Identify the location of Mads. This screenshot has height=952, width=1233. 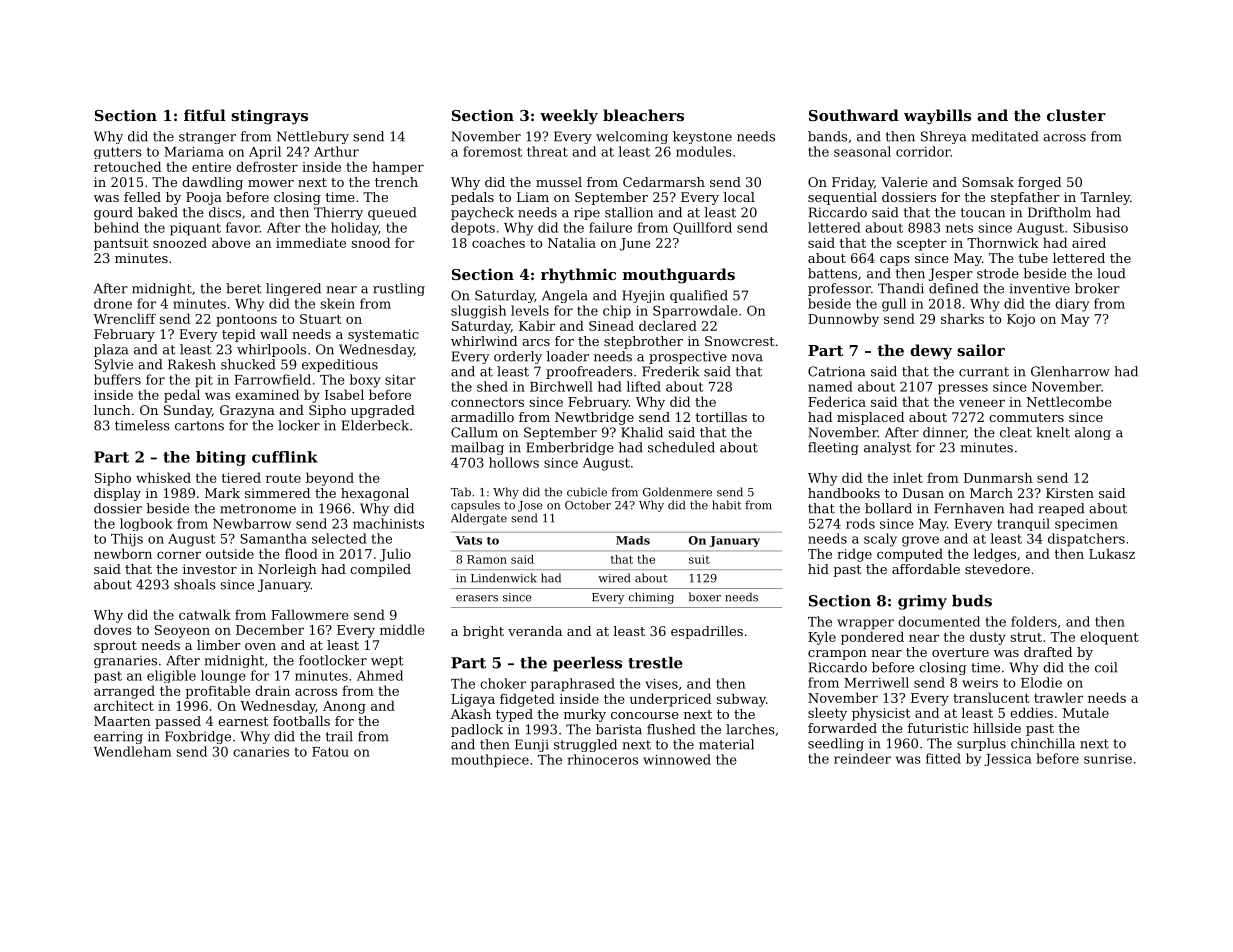
(633, 540).
